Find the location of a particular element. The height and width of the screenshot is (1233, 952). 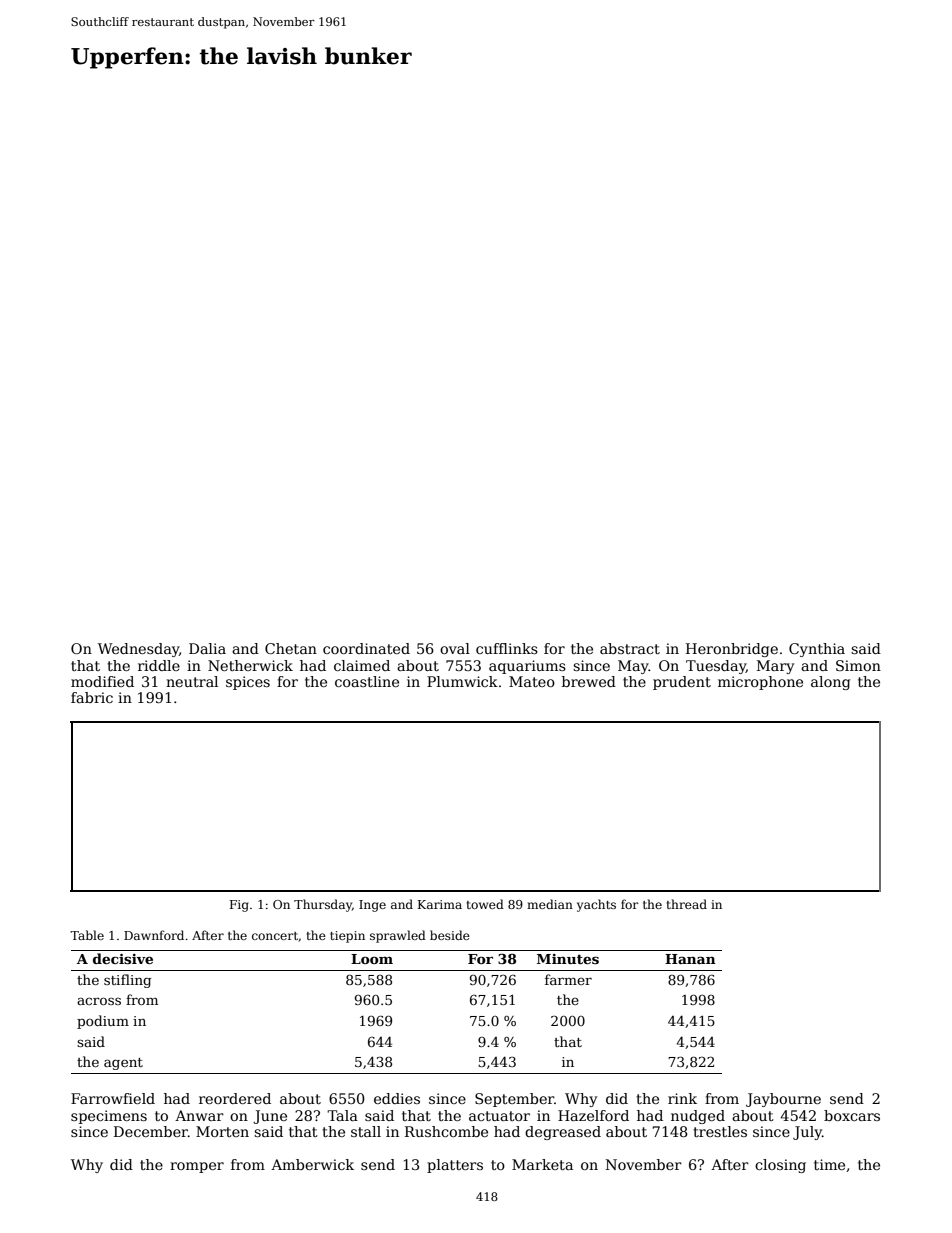

fabric is located at coordinates (92, 697).
